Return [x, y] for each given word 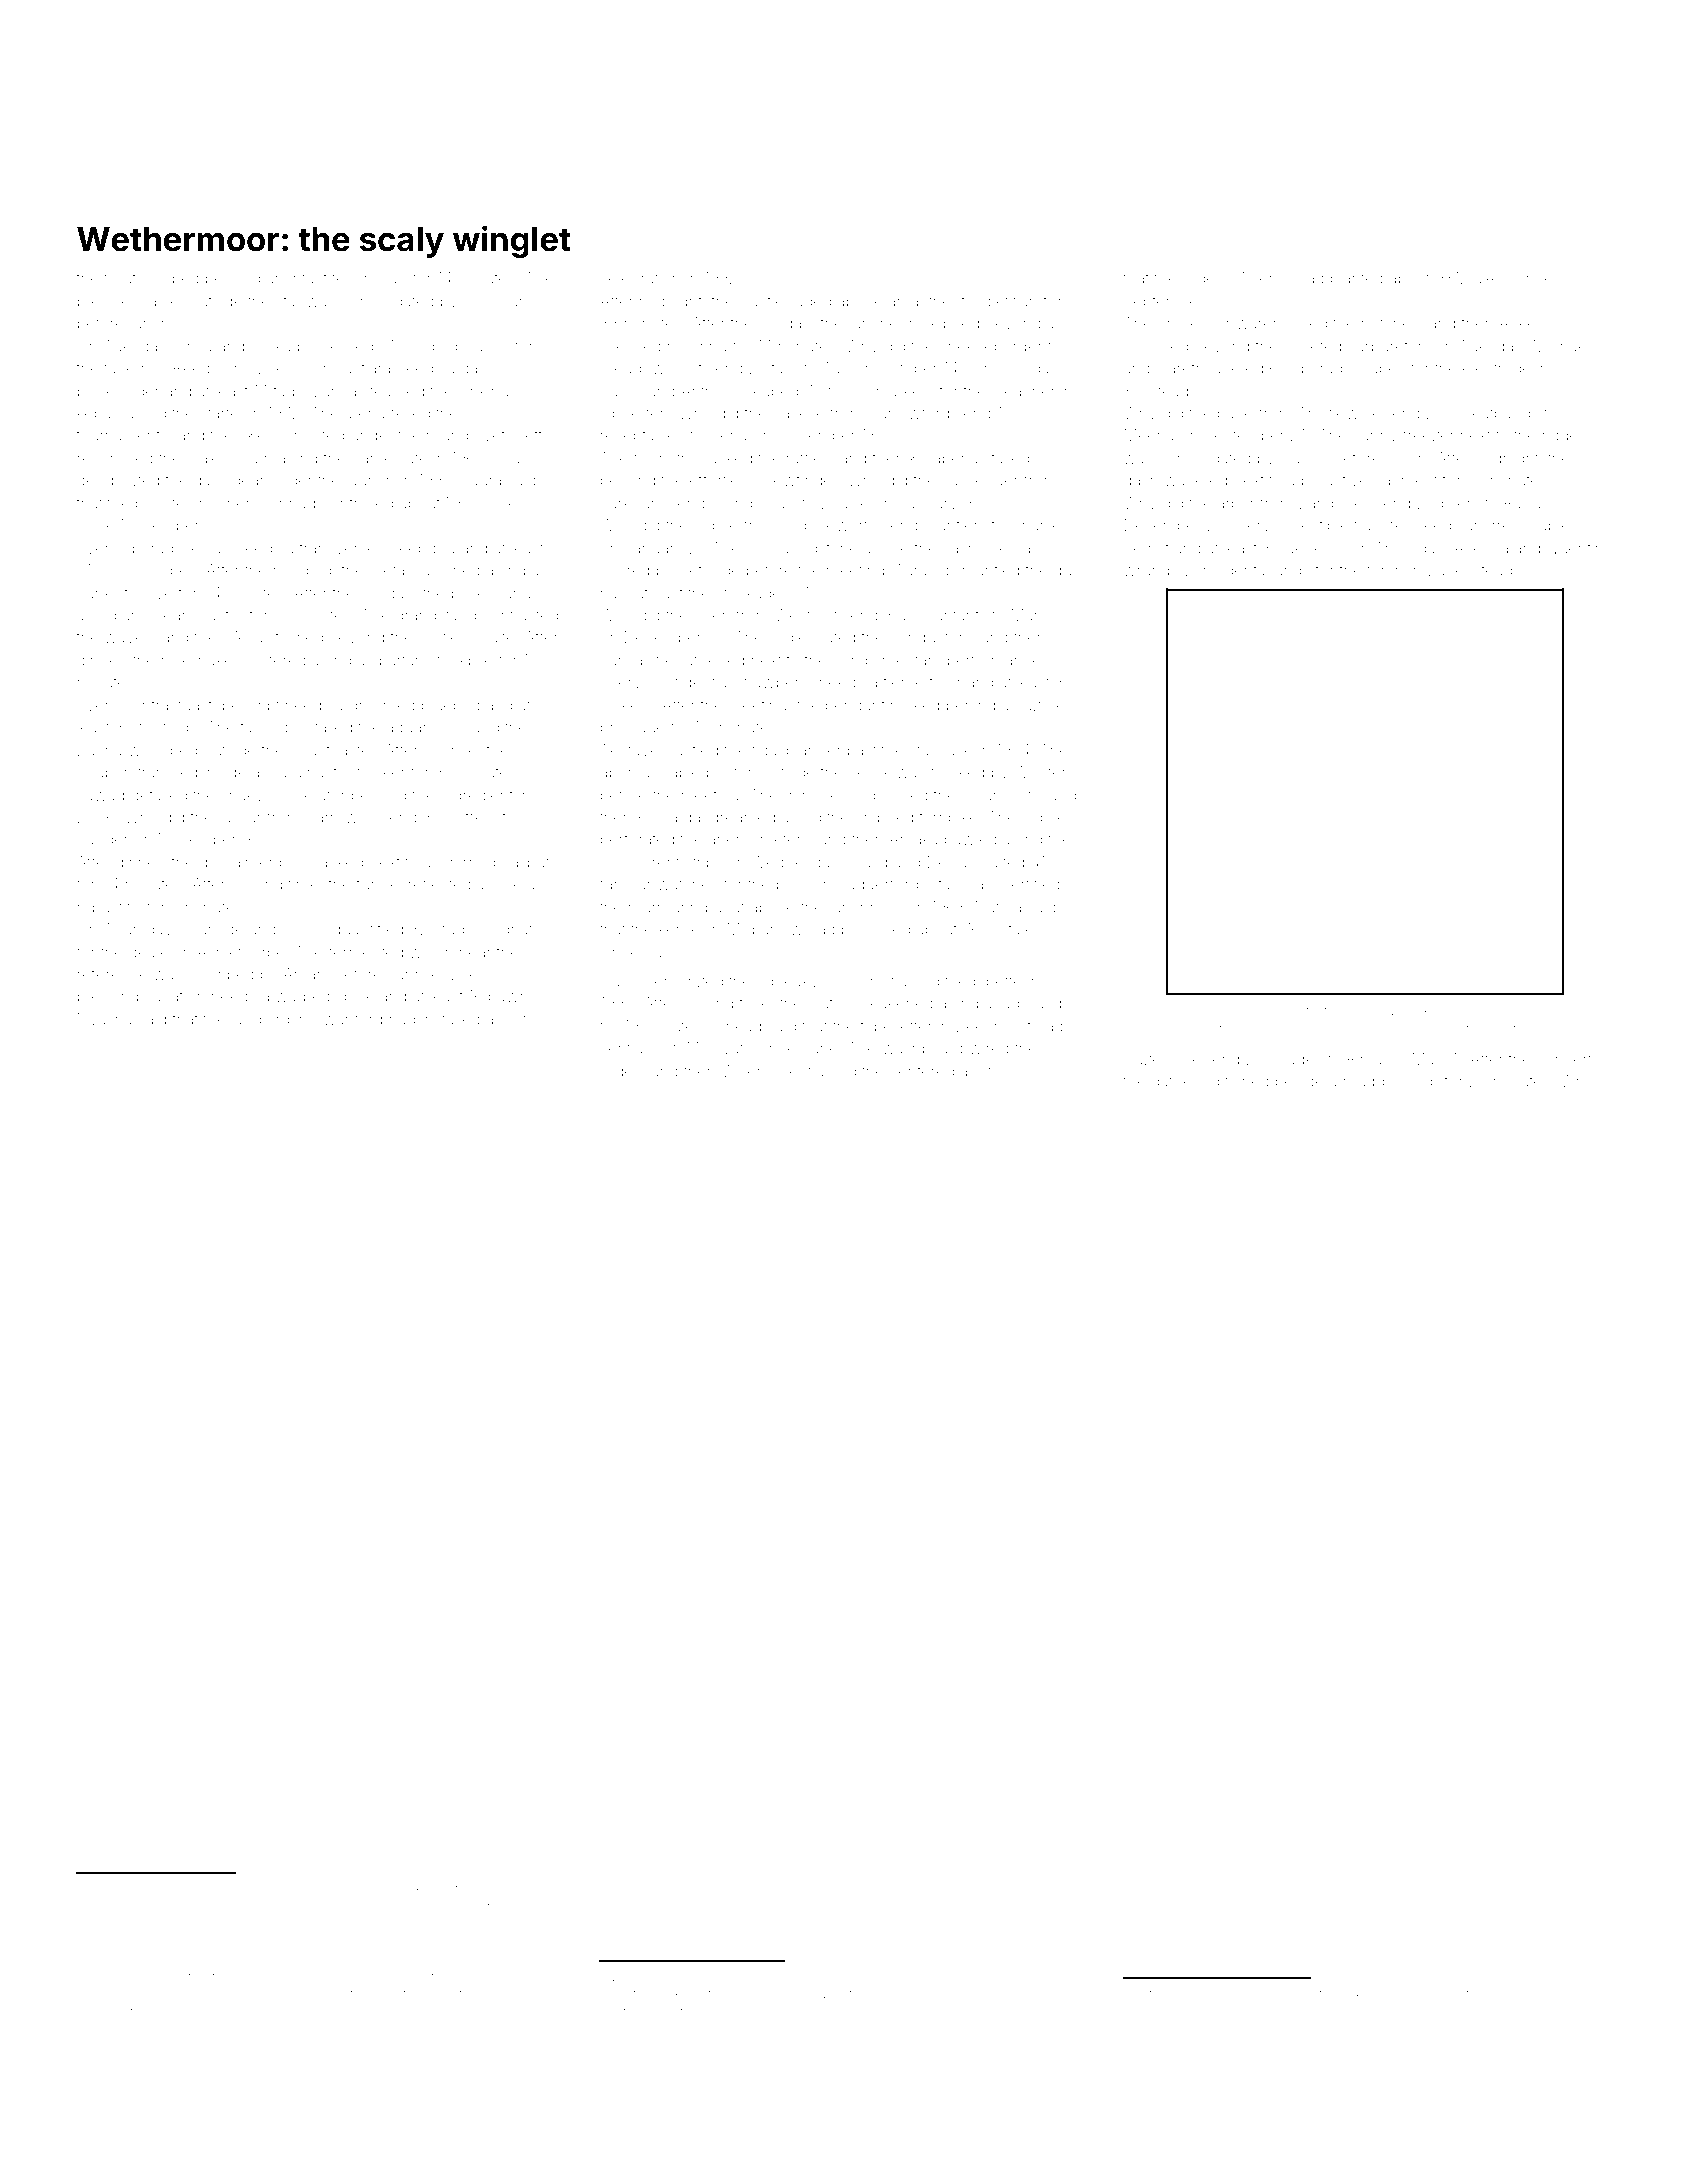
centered [922, 1071]
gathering [1185, 1083]
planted [1357, 279]
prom [795, 887]
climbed [170, 278]
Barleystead [1470, 572]
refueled [304, 1906]
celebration [640, 278]
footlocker [369, 771]
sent [616, 1048]
